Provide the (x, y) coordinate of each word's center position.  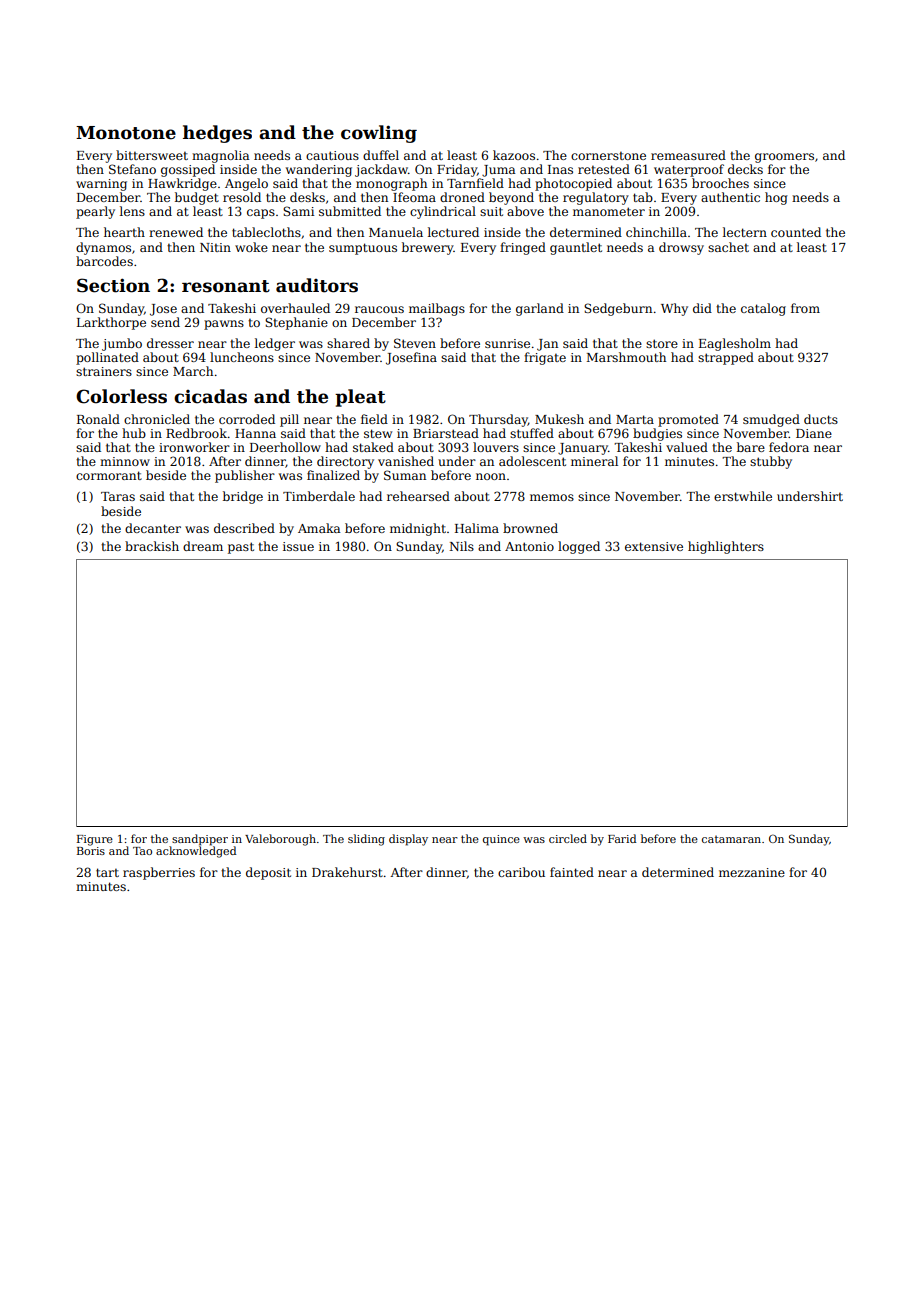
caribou (521, 872)
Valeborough (280, 840)
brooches (720, 183)
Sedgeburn (618, 309)
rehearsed (418, 496)
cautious (332, 155)
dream (203, 546)
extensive (654, 546)
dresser (170, 343)
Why (674, 309)
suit (491, 211)
